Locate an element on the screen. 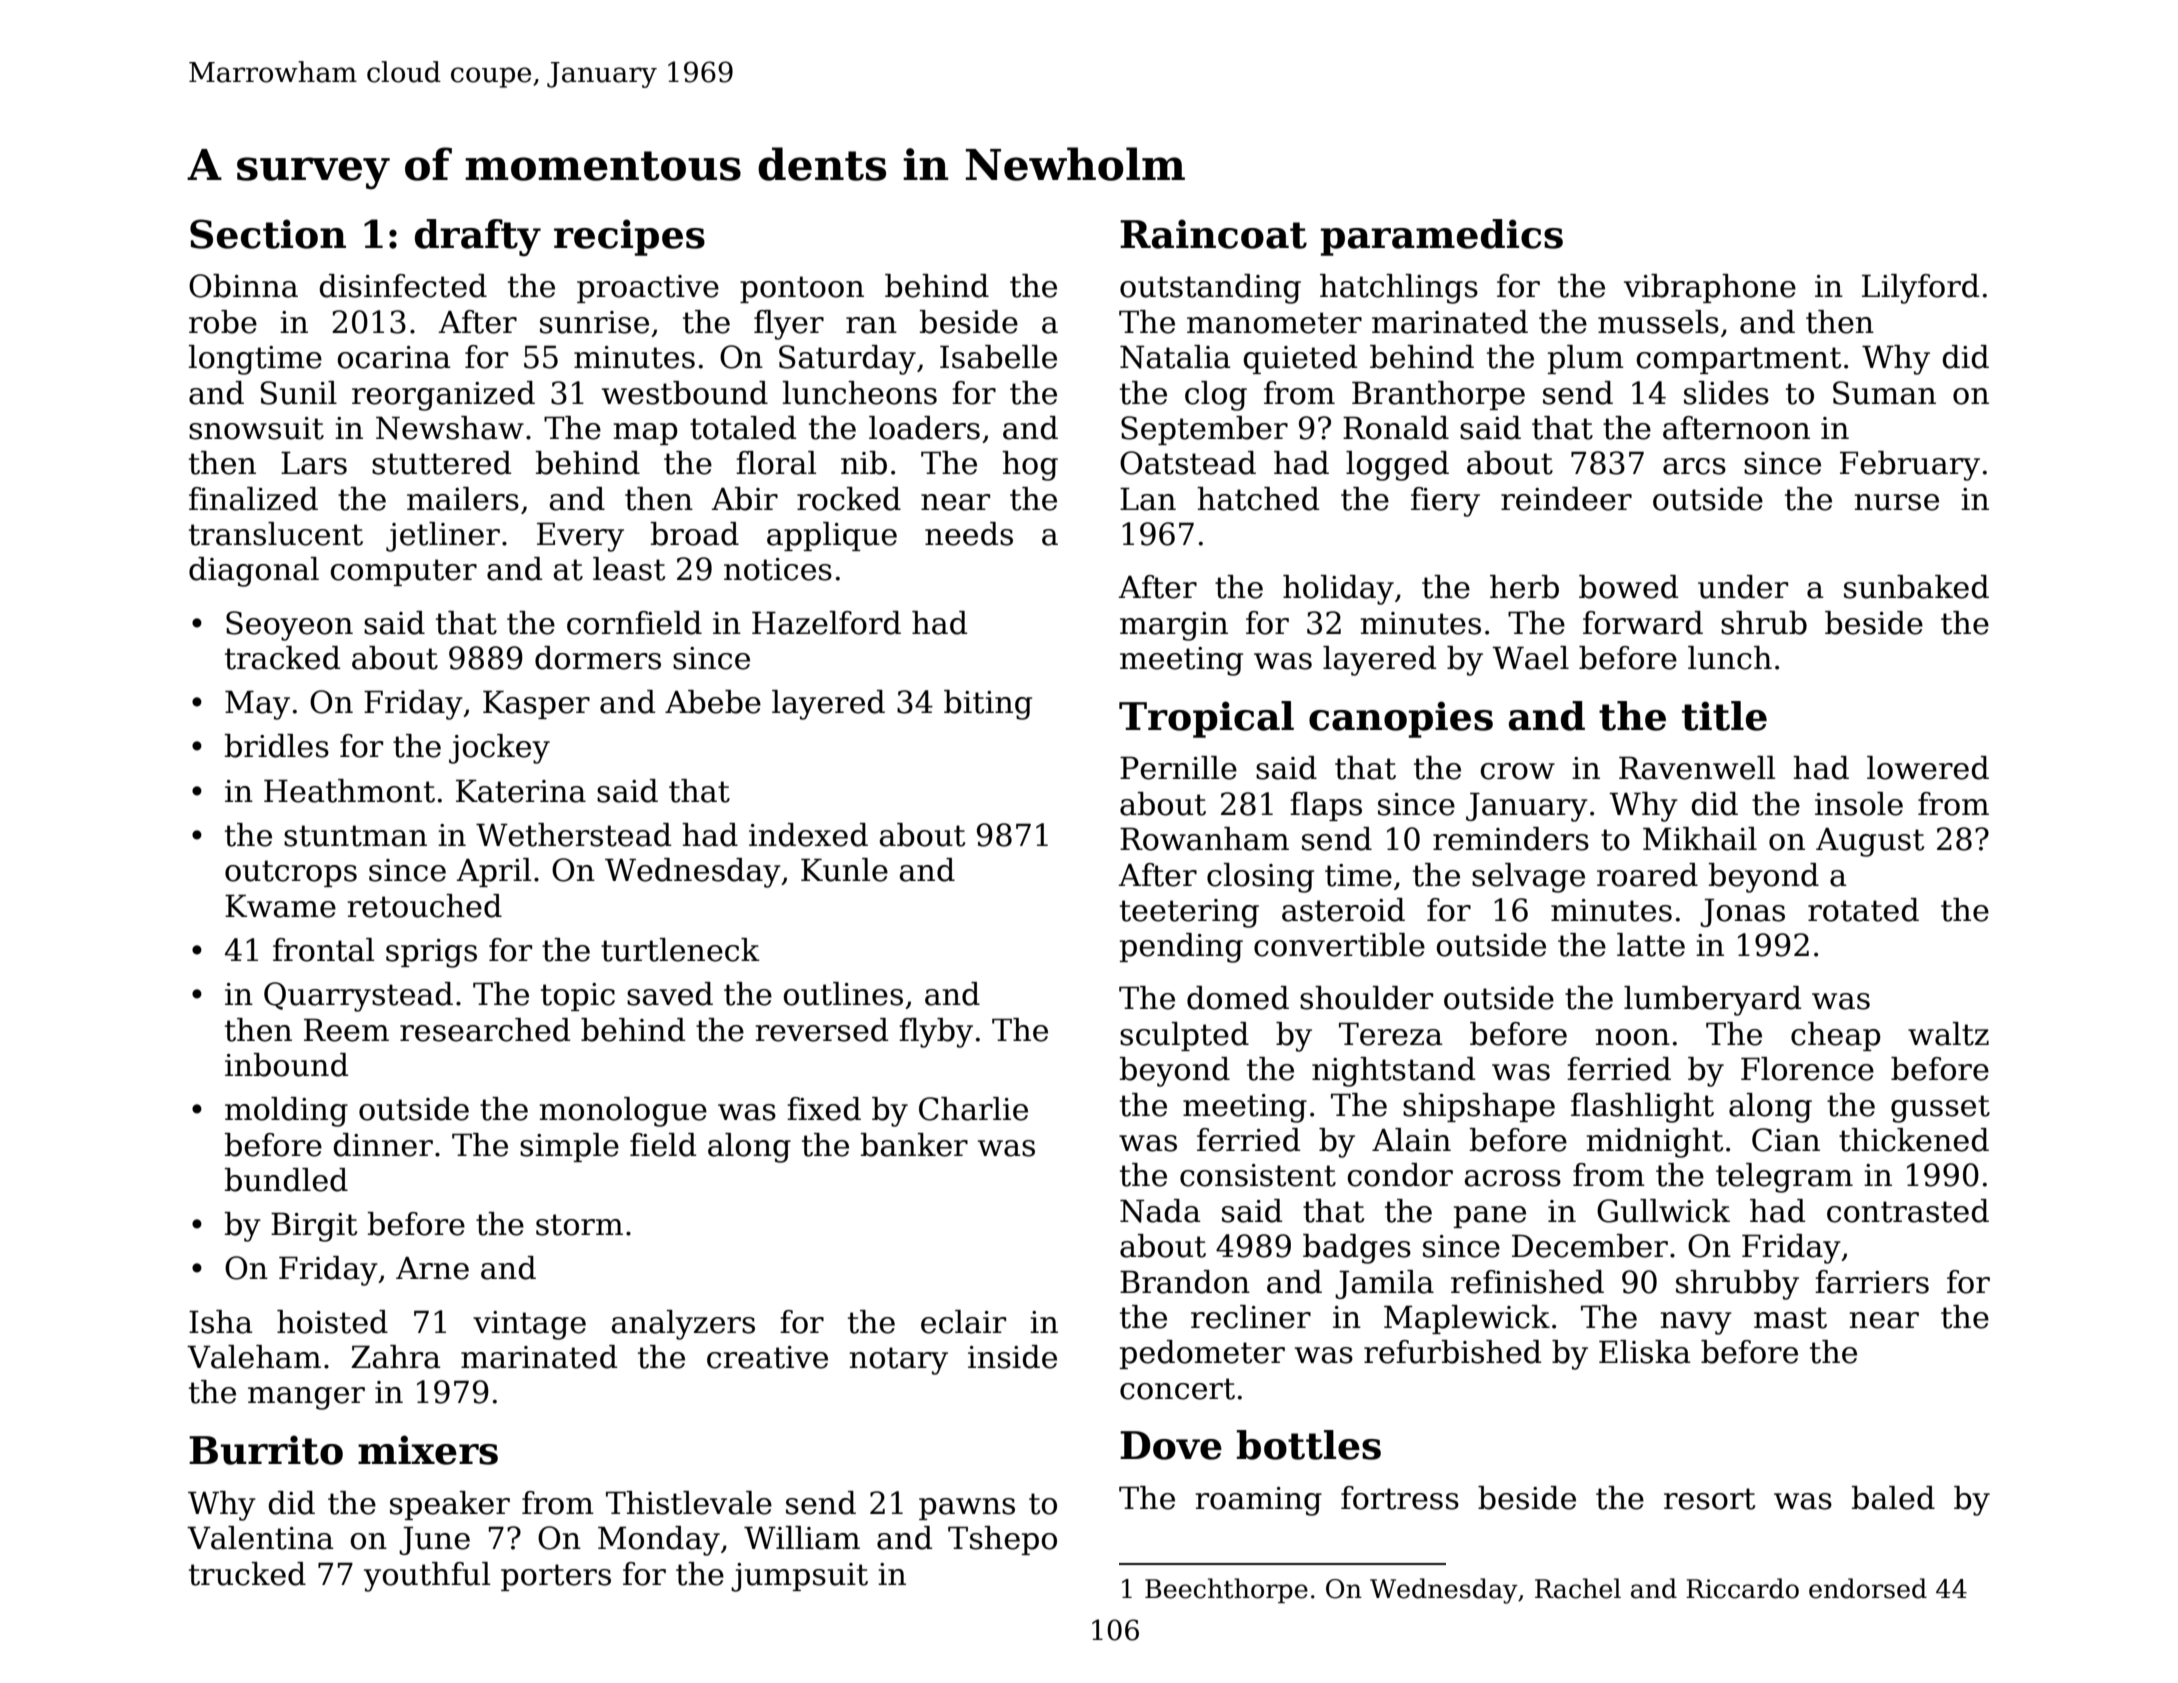 This screenshot has width=2178, height=1683. shipshape is located at coordinates (1479, 1107).
